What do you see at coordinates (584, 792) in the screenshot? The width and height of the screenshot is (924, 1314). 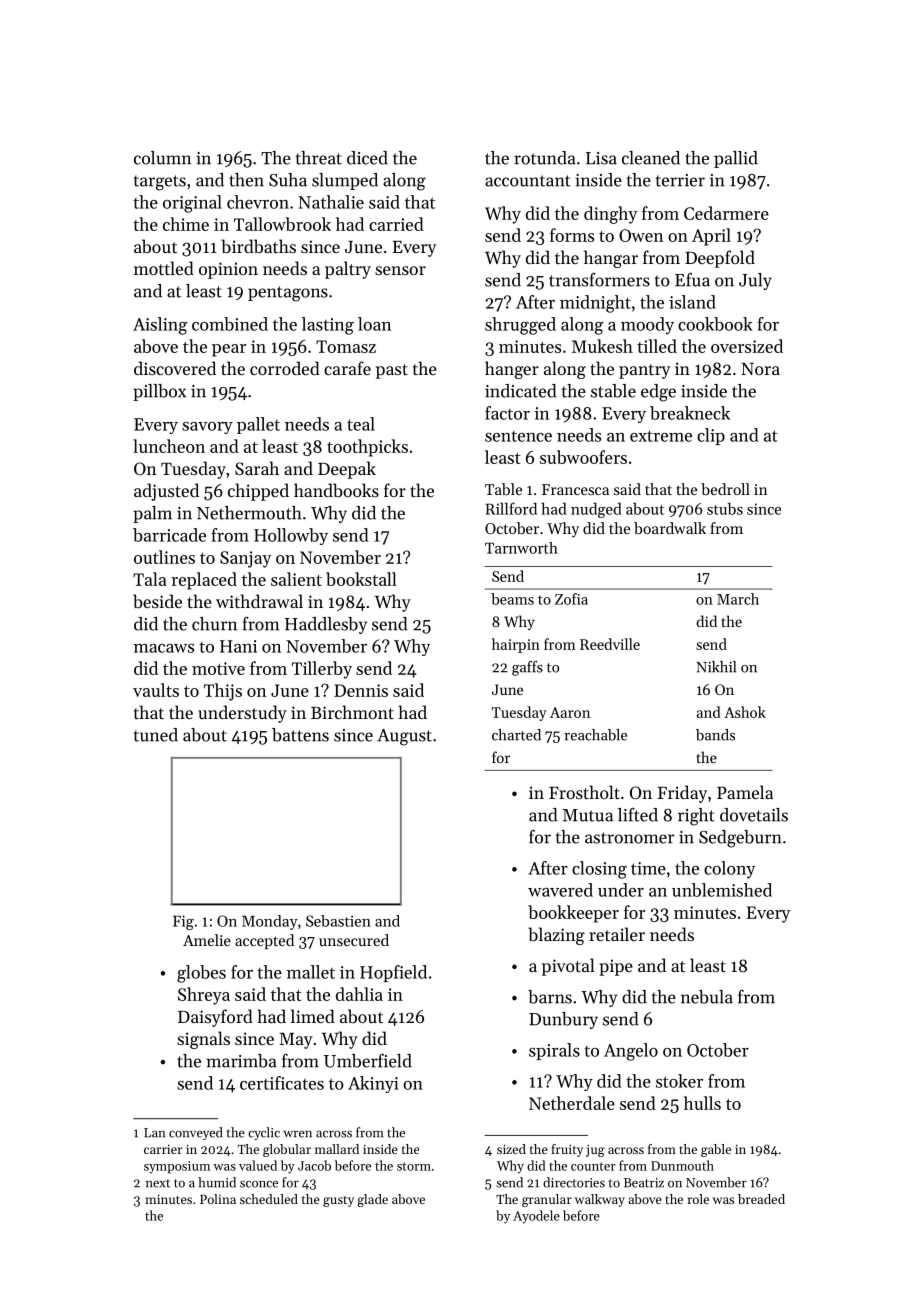 I see `Frostholt` at bounding box center [584, 792].
